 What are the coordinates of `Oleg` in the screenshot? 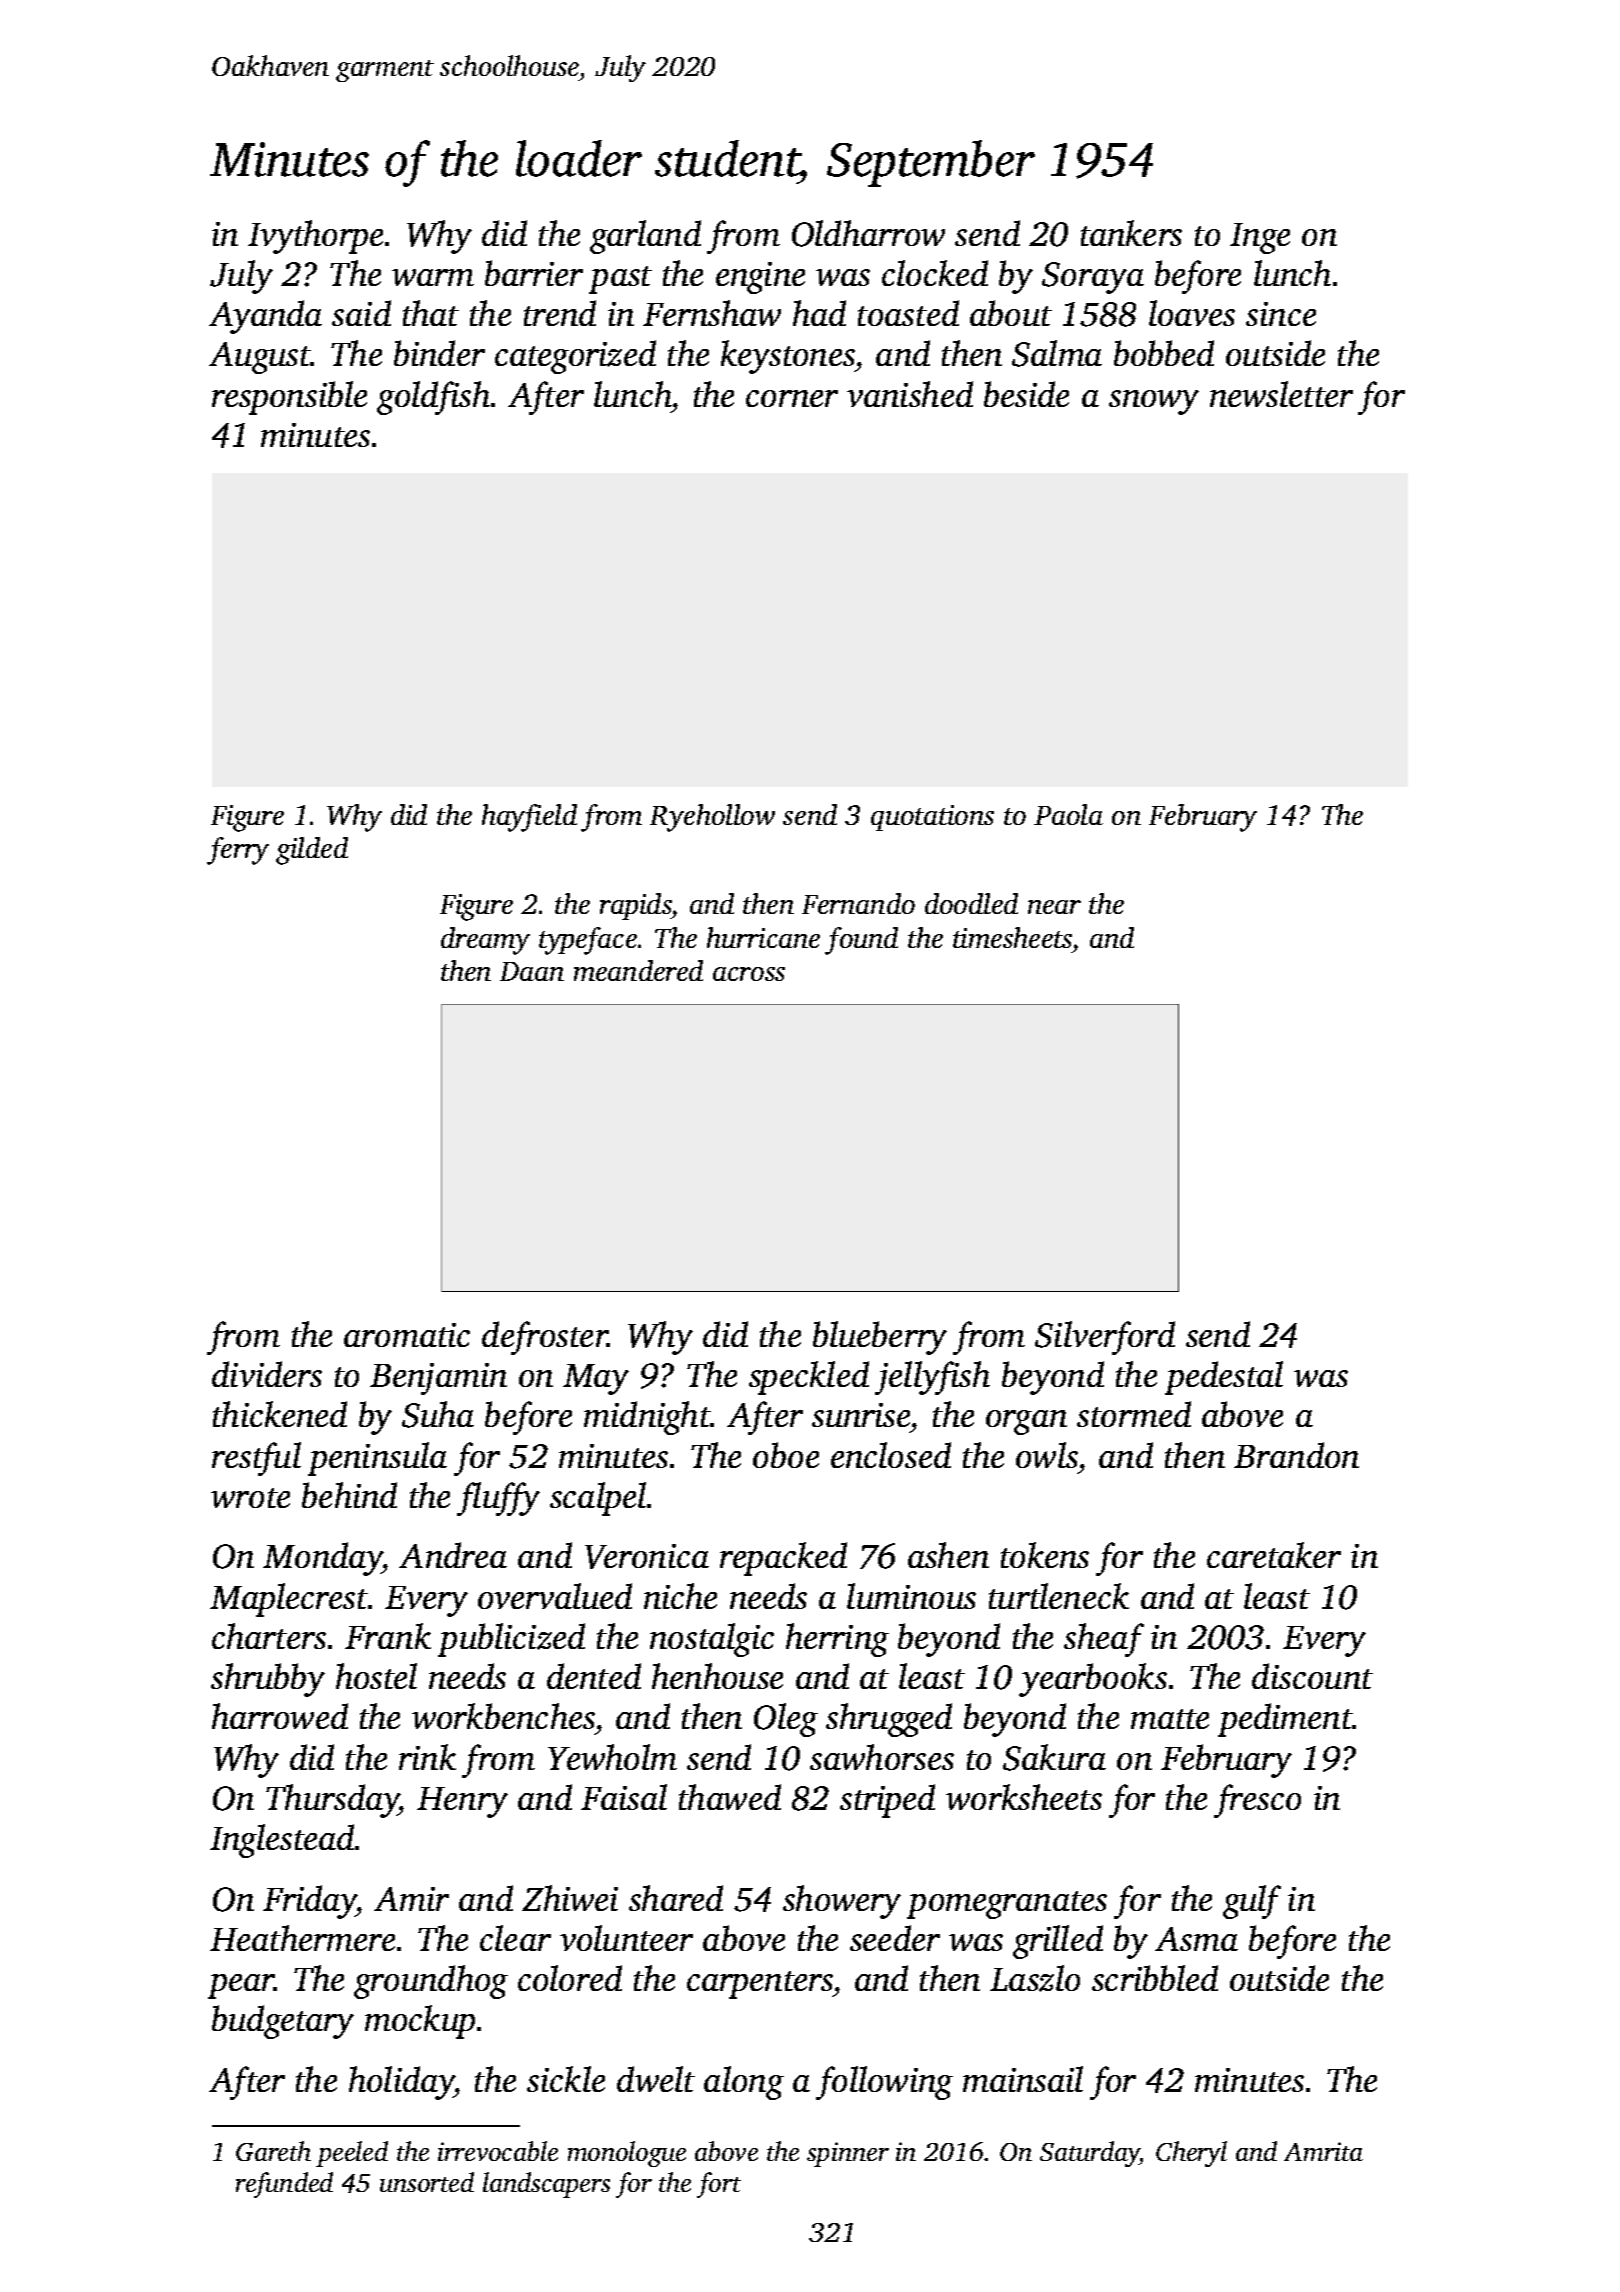 It's located at (786, 1720).
